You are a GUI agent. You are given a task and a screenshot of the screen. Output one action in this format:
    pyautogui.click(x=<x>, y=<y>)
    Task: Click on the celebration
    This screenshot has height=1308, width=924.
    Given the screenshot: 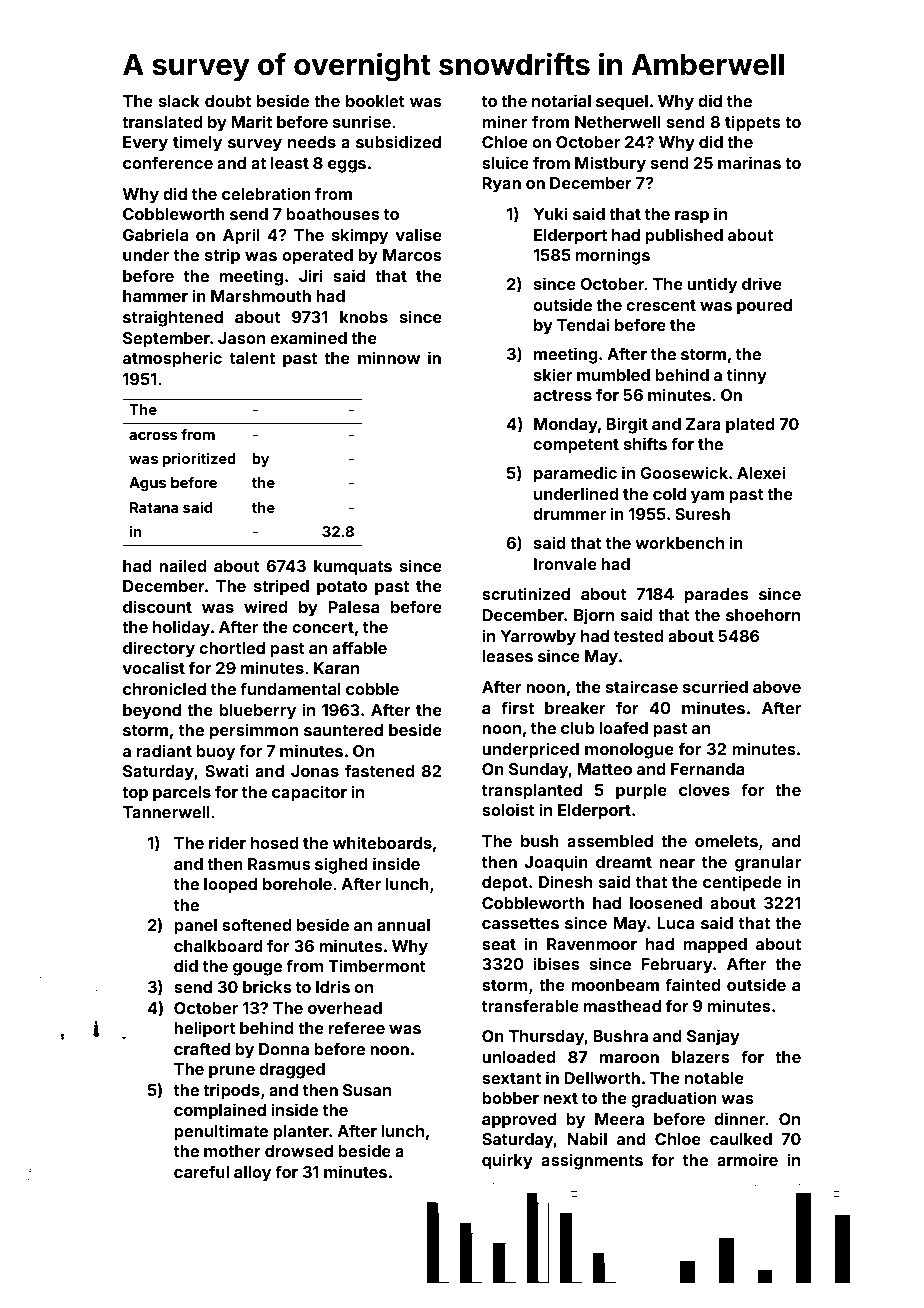 What is the action you would take?
    pyautogui.click(x=266, y=193)
